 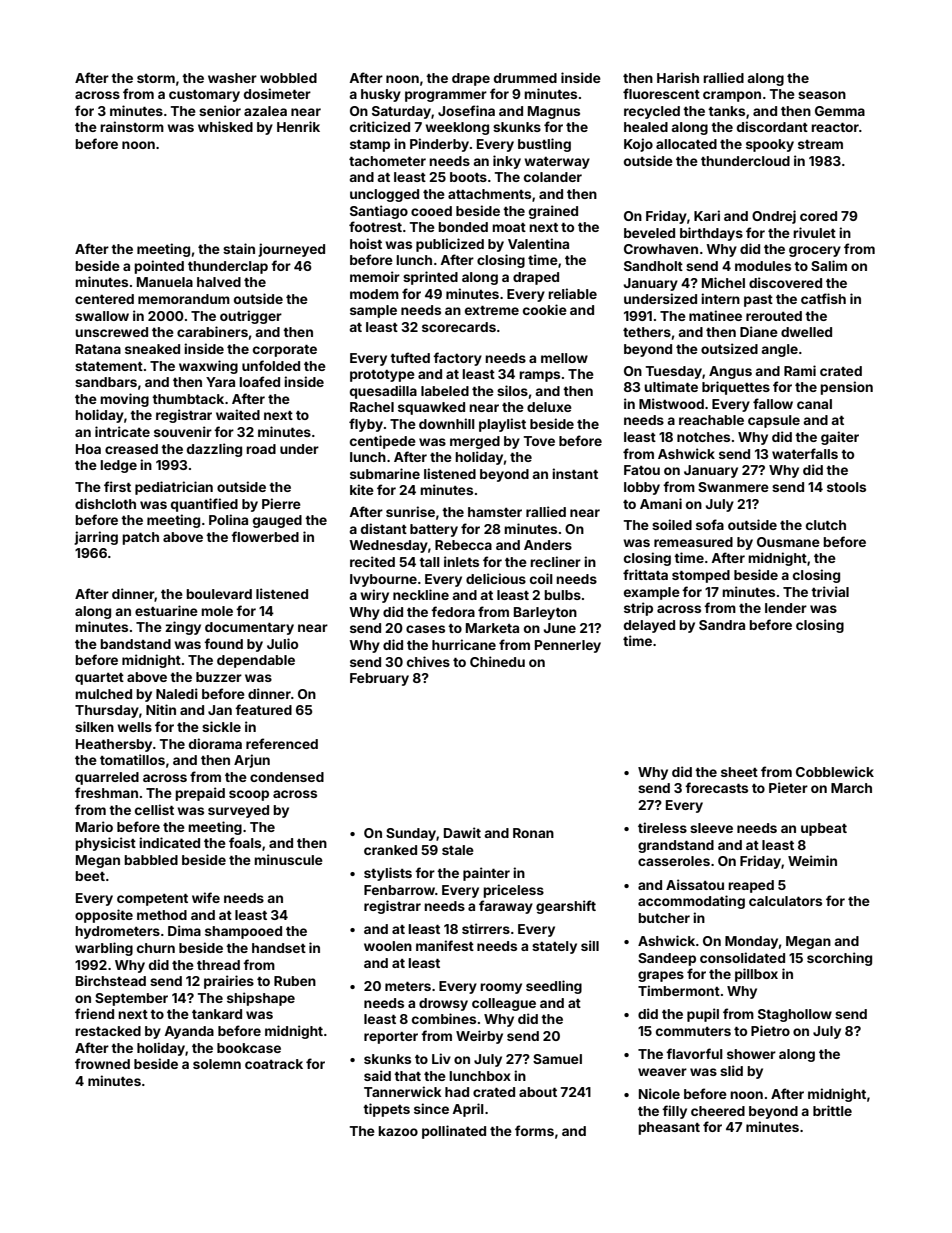 What do you see at coordinates (539, 441) in the page?
I see `Tove` at bounding box center [539, 441].
